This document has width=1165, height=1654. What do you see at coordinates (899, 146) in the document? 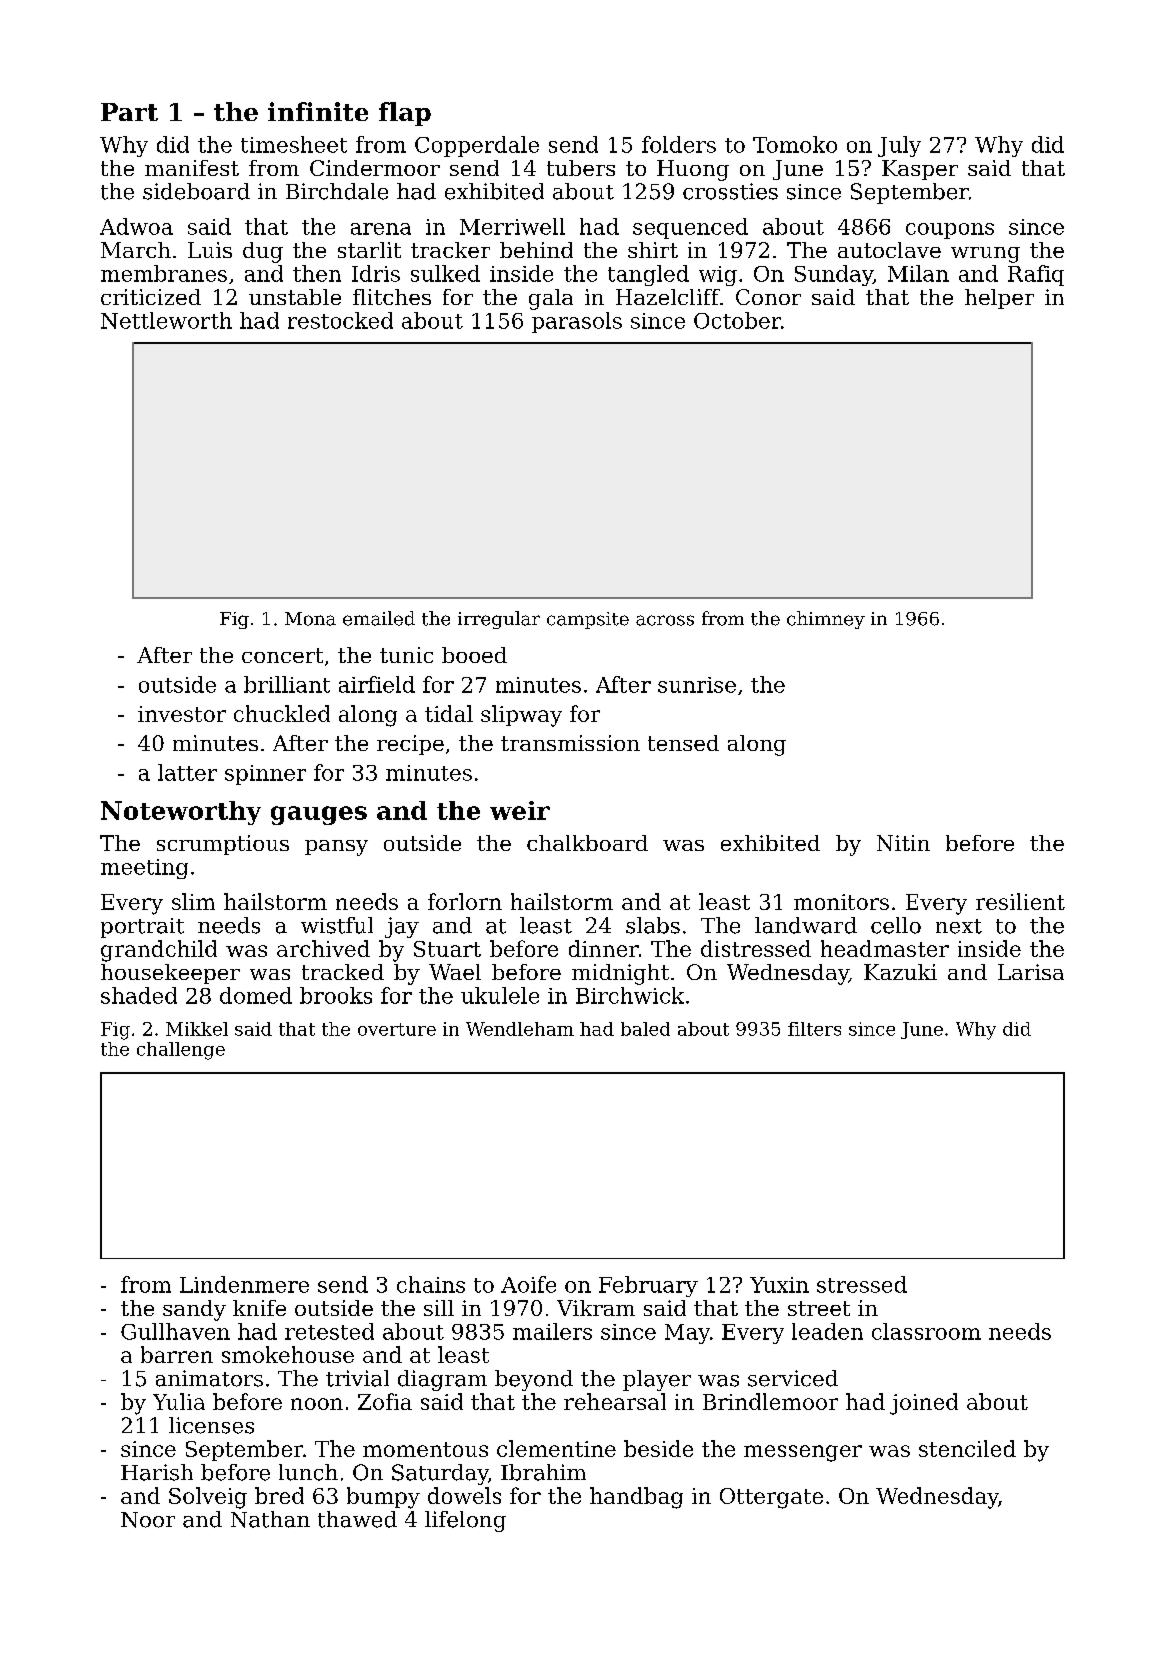
I see `July` at bounding box center [899, 146].
